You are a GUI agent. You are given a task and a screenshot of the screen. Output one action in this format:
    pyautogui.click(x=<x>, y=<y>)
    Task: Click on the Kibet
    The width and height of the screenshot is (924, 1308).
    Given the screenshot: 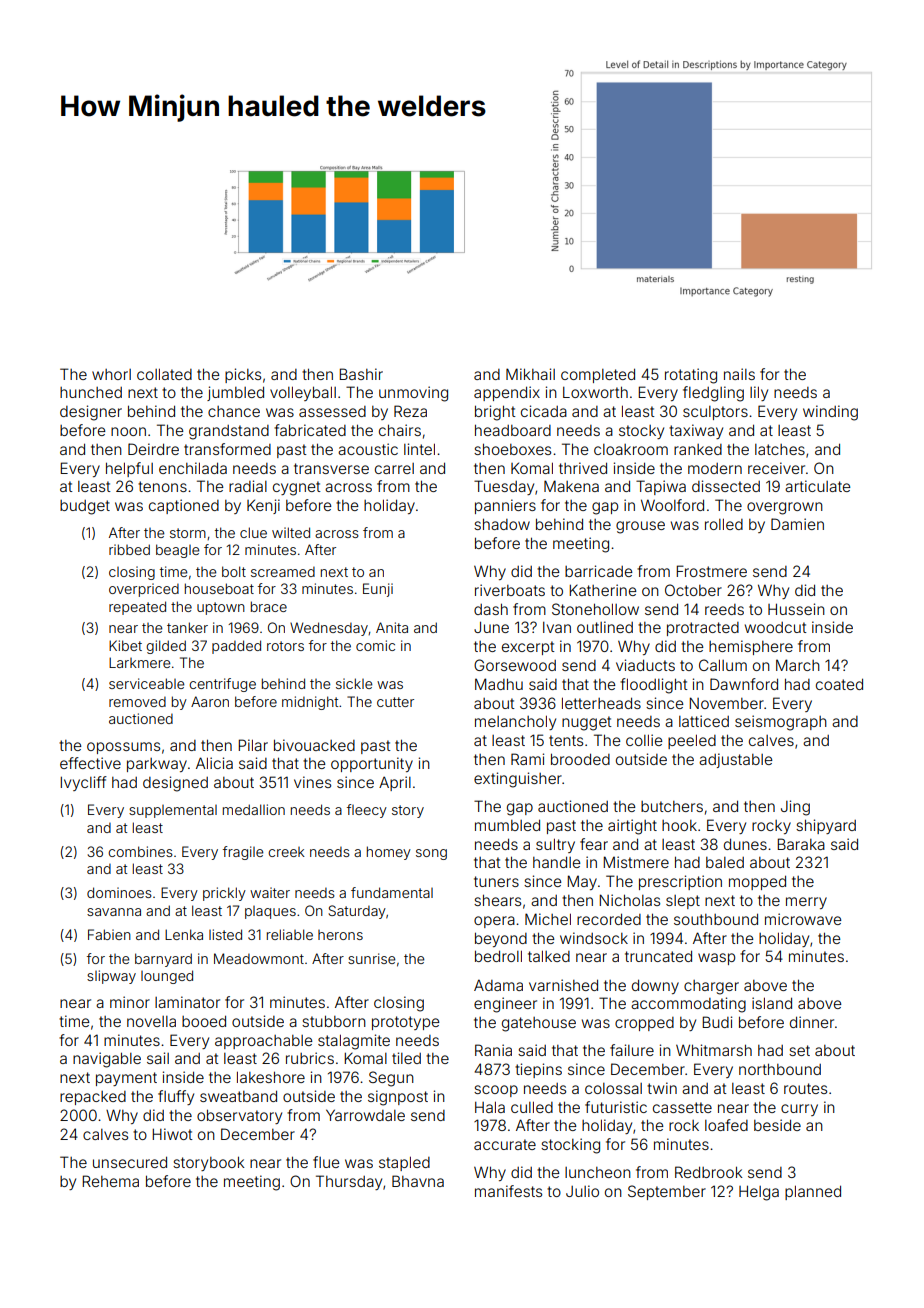 What is the action you would take?
    pyautogui.click(x=125, y=645)
